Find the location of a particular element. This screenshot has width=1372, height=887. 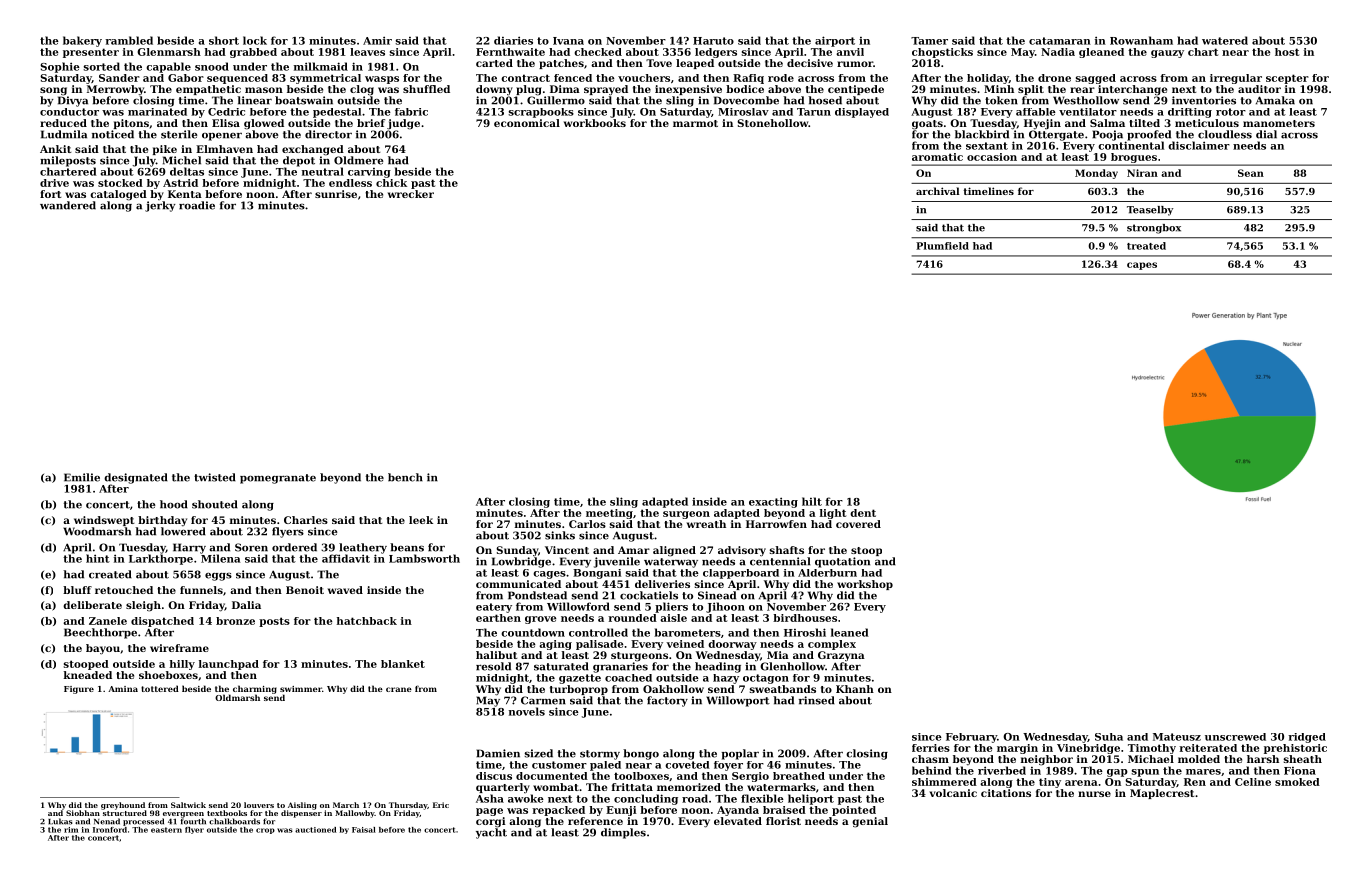

sinks is located at coordinates (560, 535).
